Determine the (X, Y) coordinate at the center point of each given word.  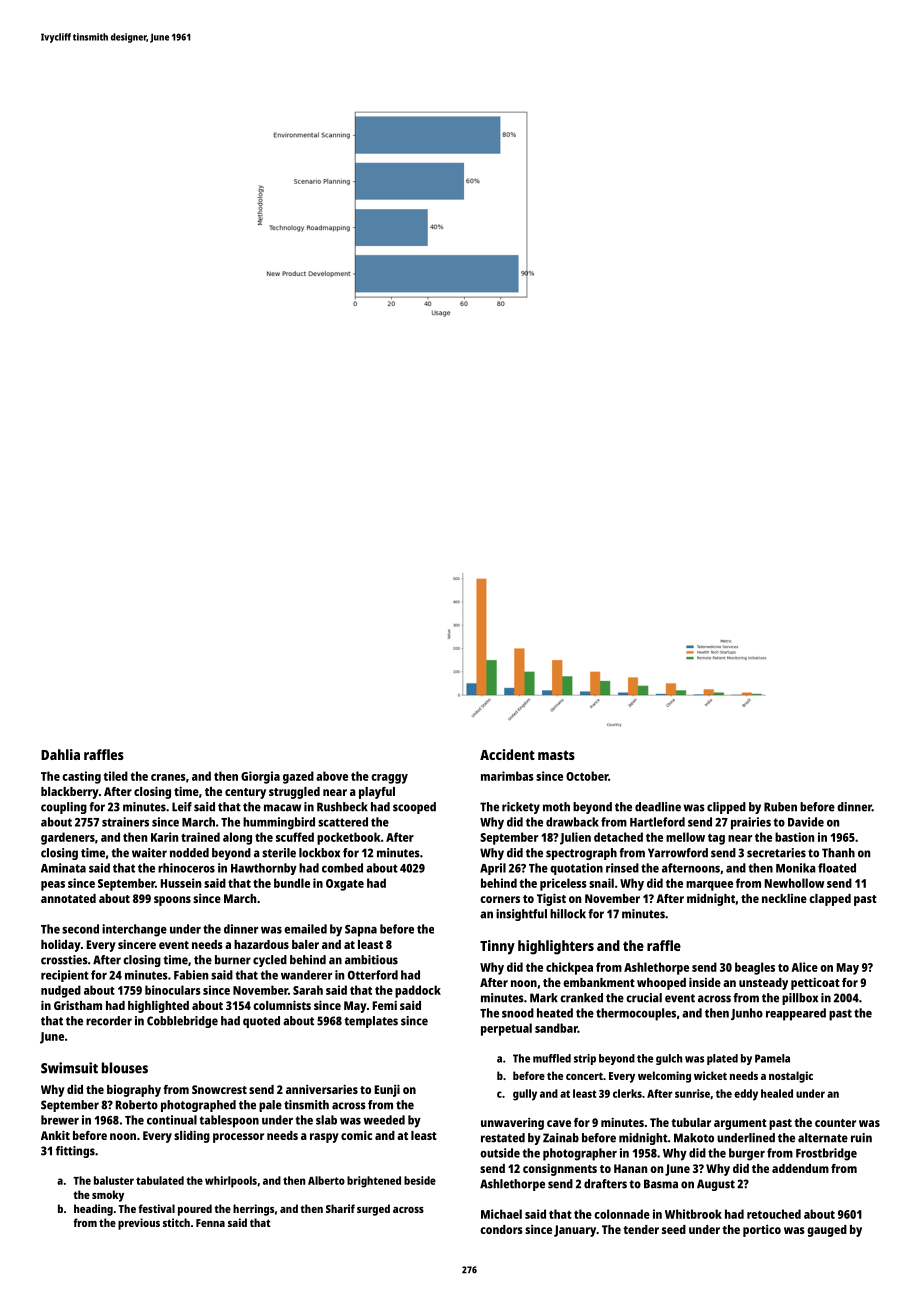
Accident (507, 754)
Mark (544, 998)
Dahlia (60, 754)
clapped (830, 900)
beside (420, 1180)
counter (835, 1123)
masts (556, 755)
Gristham (78, 1005)
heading (93, 1210)
